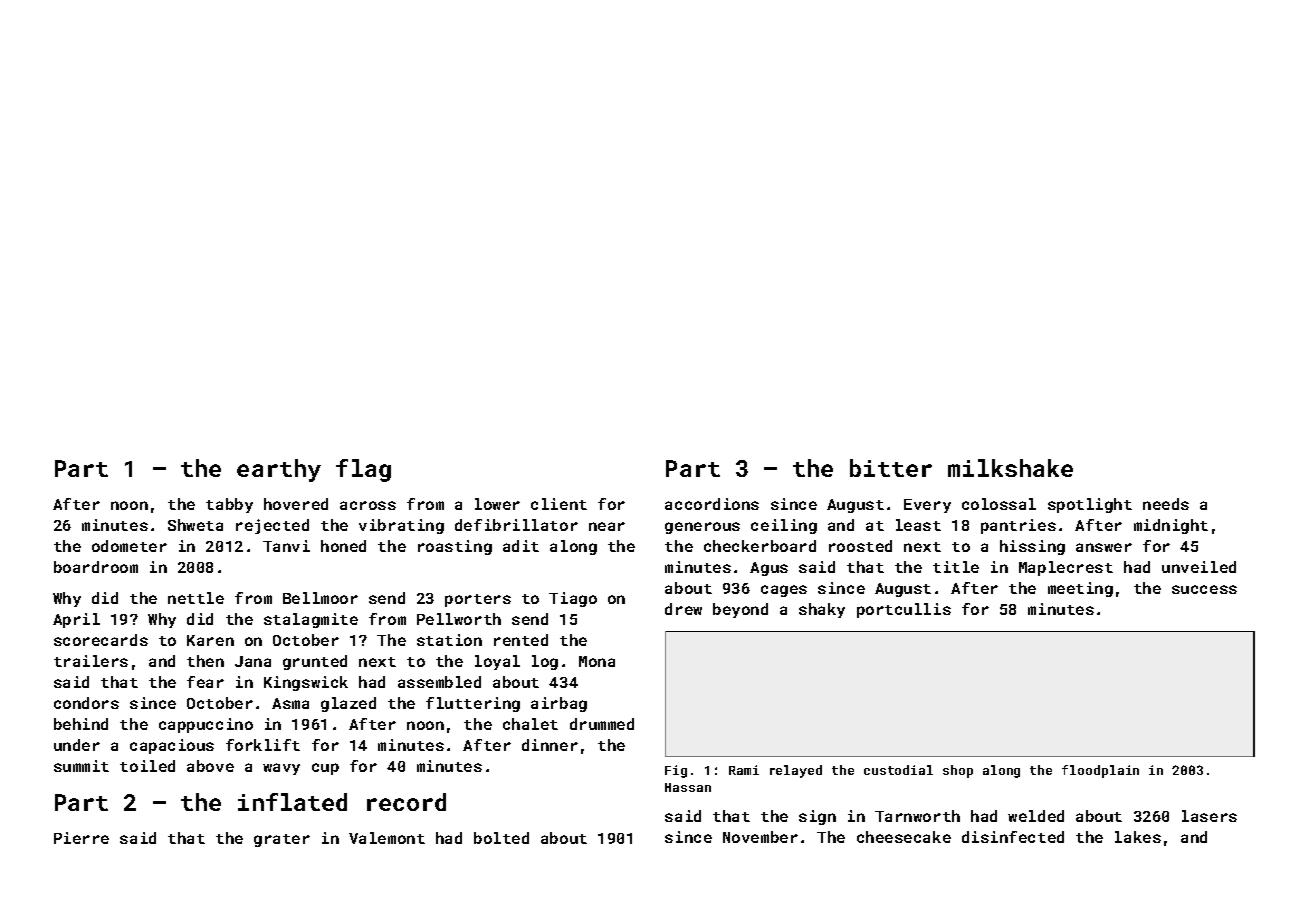  What do you see at coordinates (1171, 526) in the screenshot?
I see `midnight` at bounding box center [1171, 526].
